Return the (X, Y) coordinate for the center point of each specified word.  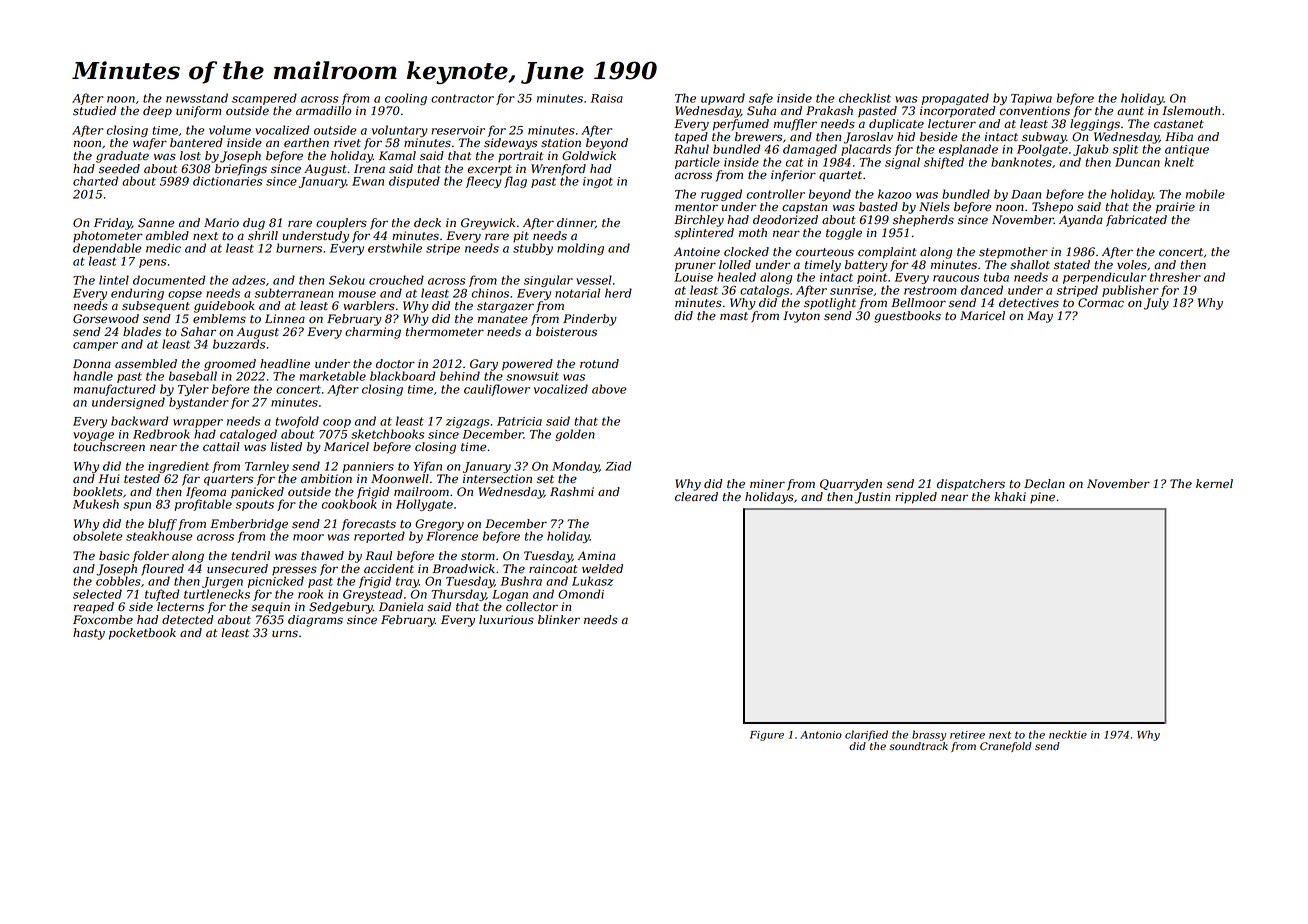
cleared (696, 497)
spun (137, 506)
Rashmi (572, 492)
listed (286, 447)
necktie (1068, 734)
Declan (1044, 484)
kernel (1214, 484)
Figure (767, 736)
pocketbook (142, 634)
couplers (341, 224)
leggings (1095, 125)
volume (230, 130)
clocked (746, 252)
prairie (1175, 208)
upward (723, 99)
